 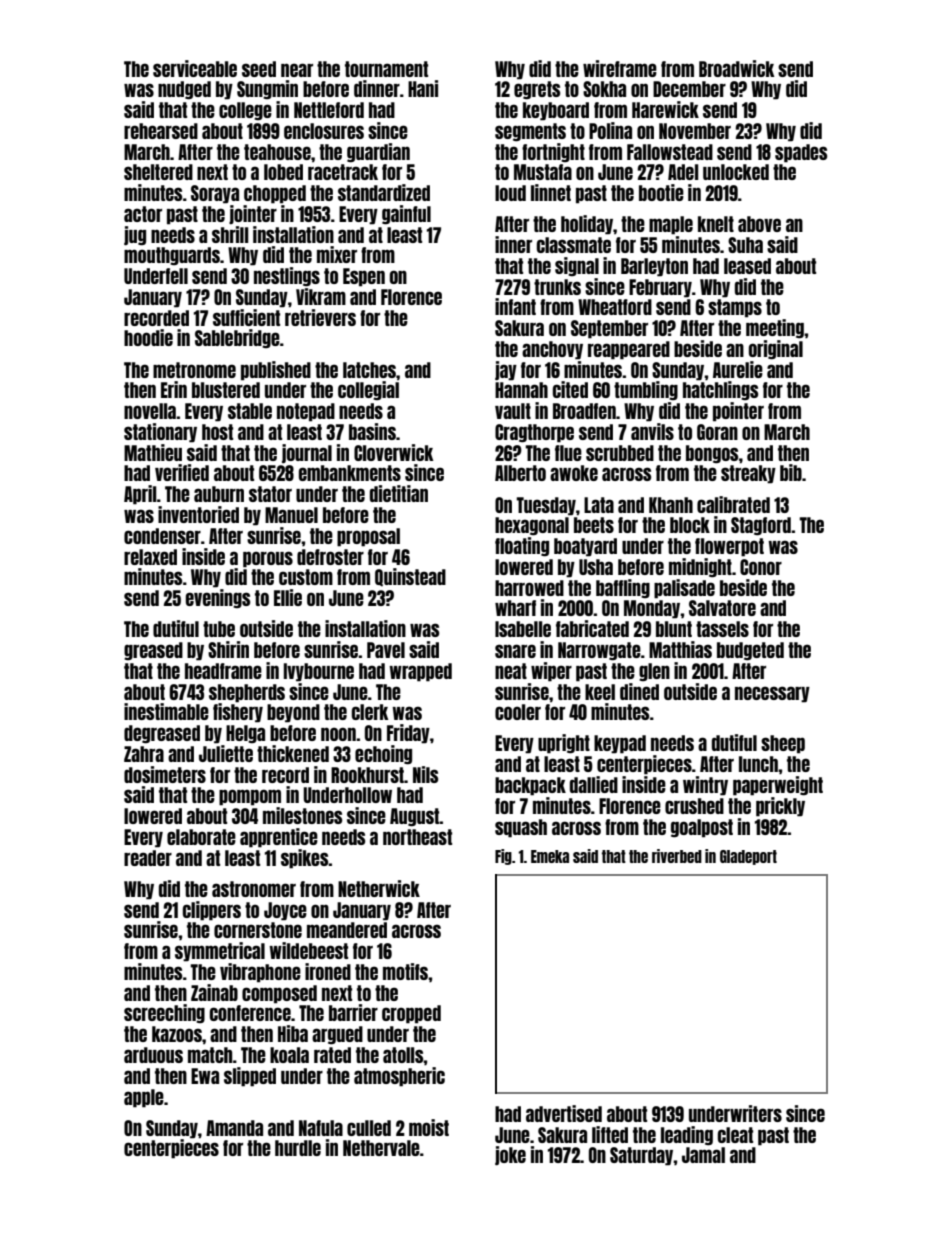 I want to click on rehearsed, so click(x=161, y=131).
